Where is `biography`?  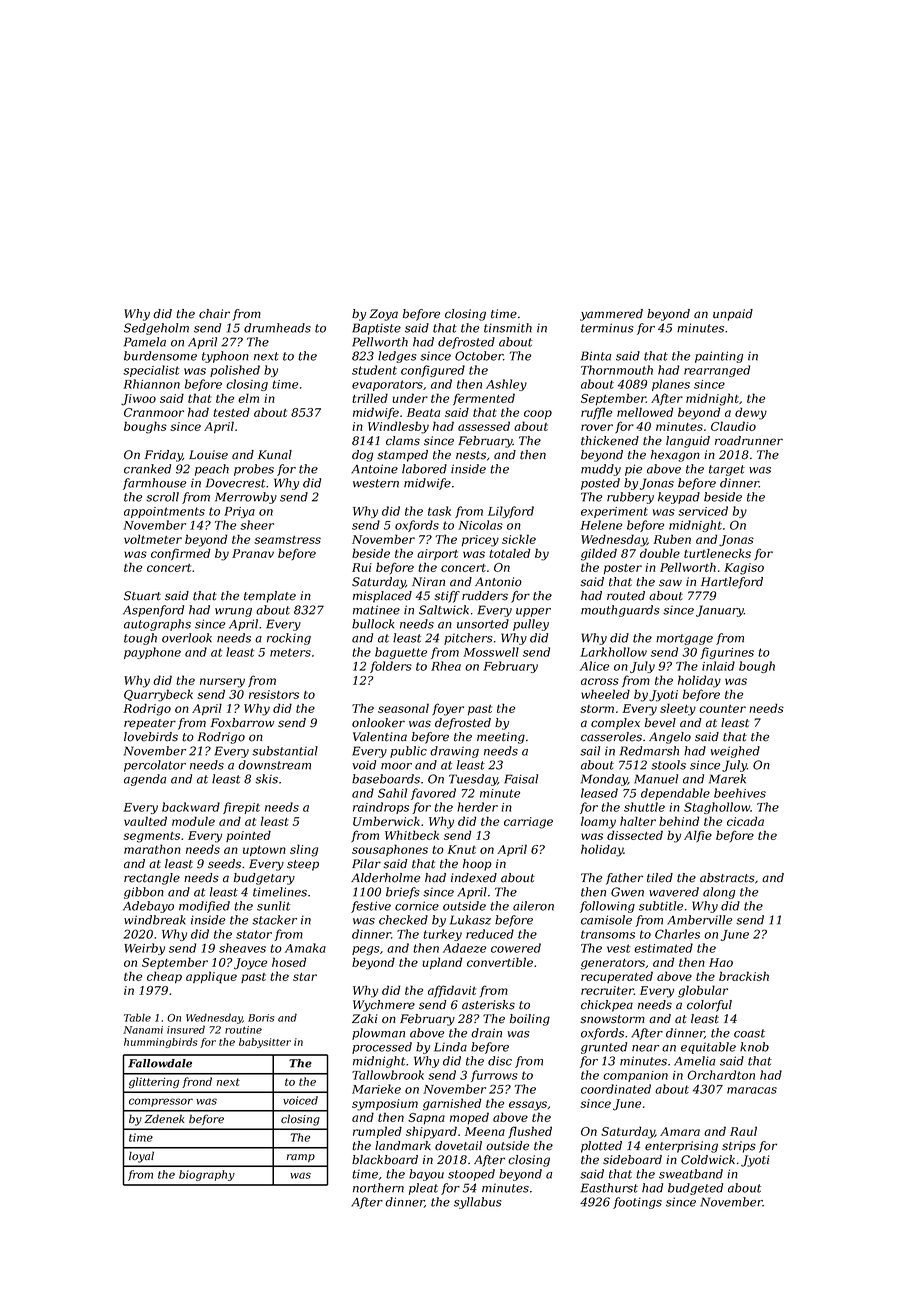
biography is located at coordinates (207, 1175).
